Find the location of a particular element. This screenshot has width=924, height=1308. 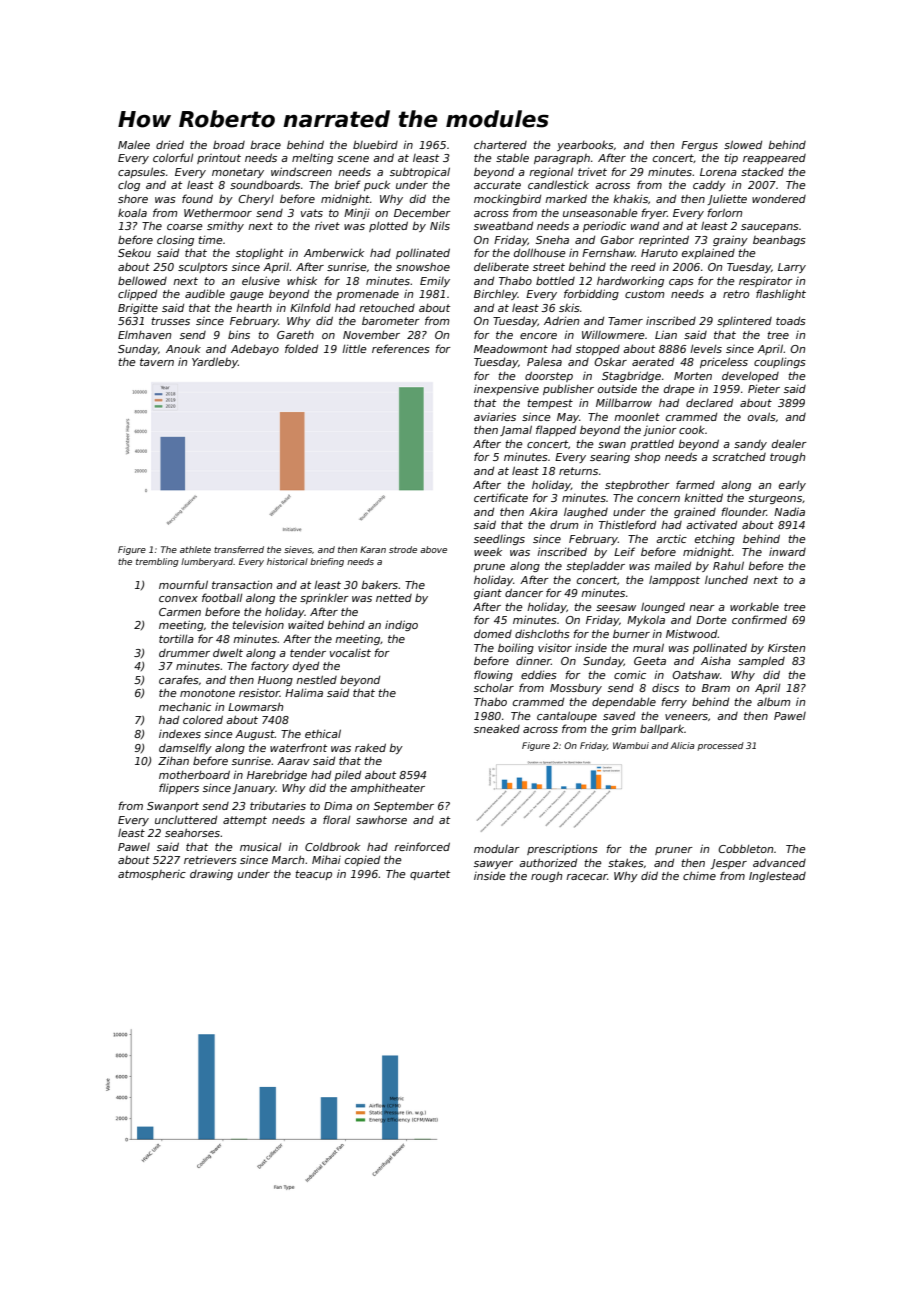

bluebird is located at coordinates (375, 144).
